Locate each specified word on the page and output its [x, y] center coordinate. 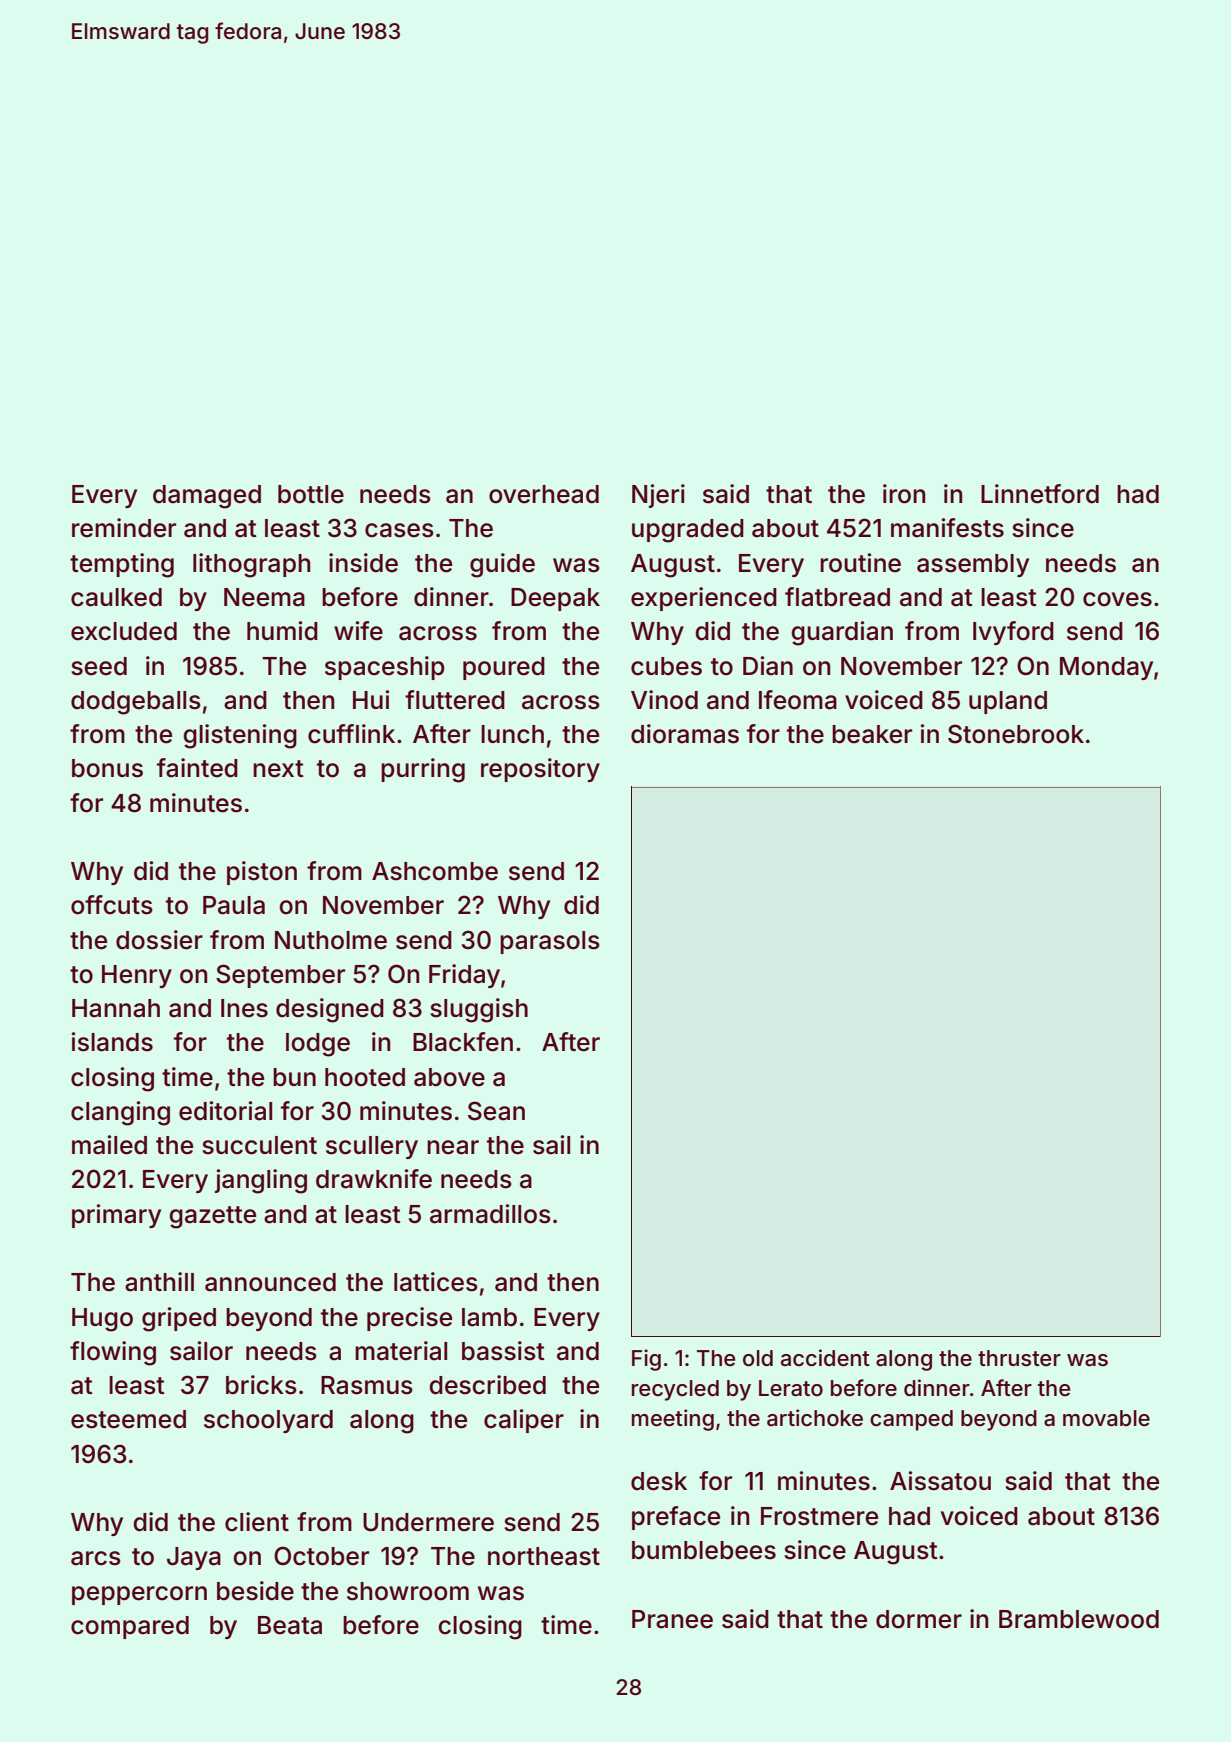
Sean [496, 1111]
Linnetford [1040, 494]
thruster [1019, 1358]
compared [130, 1627]
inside [363, 563]
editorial [225, 1111]
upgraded [688, 531]
